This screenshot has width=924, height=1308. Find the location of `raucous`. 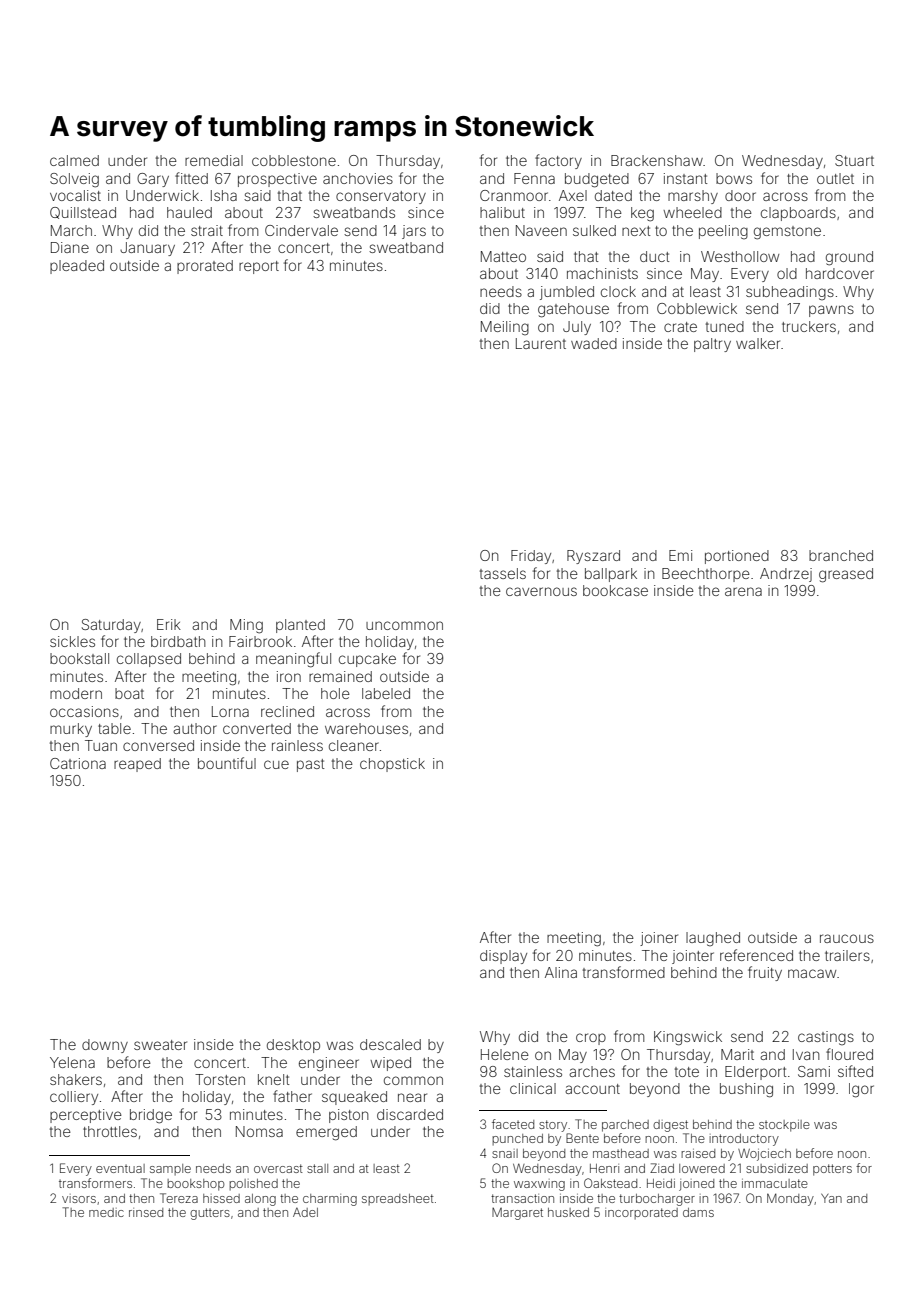

raucous is located at coordinates (847, 938).
